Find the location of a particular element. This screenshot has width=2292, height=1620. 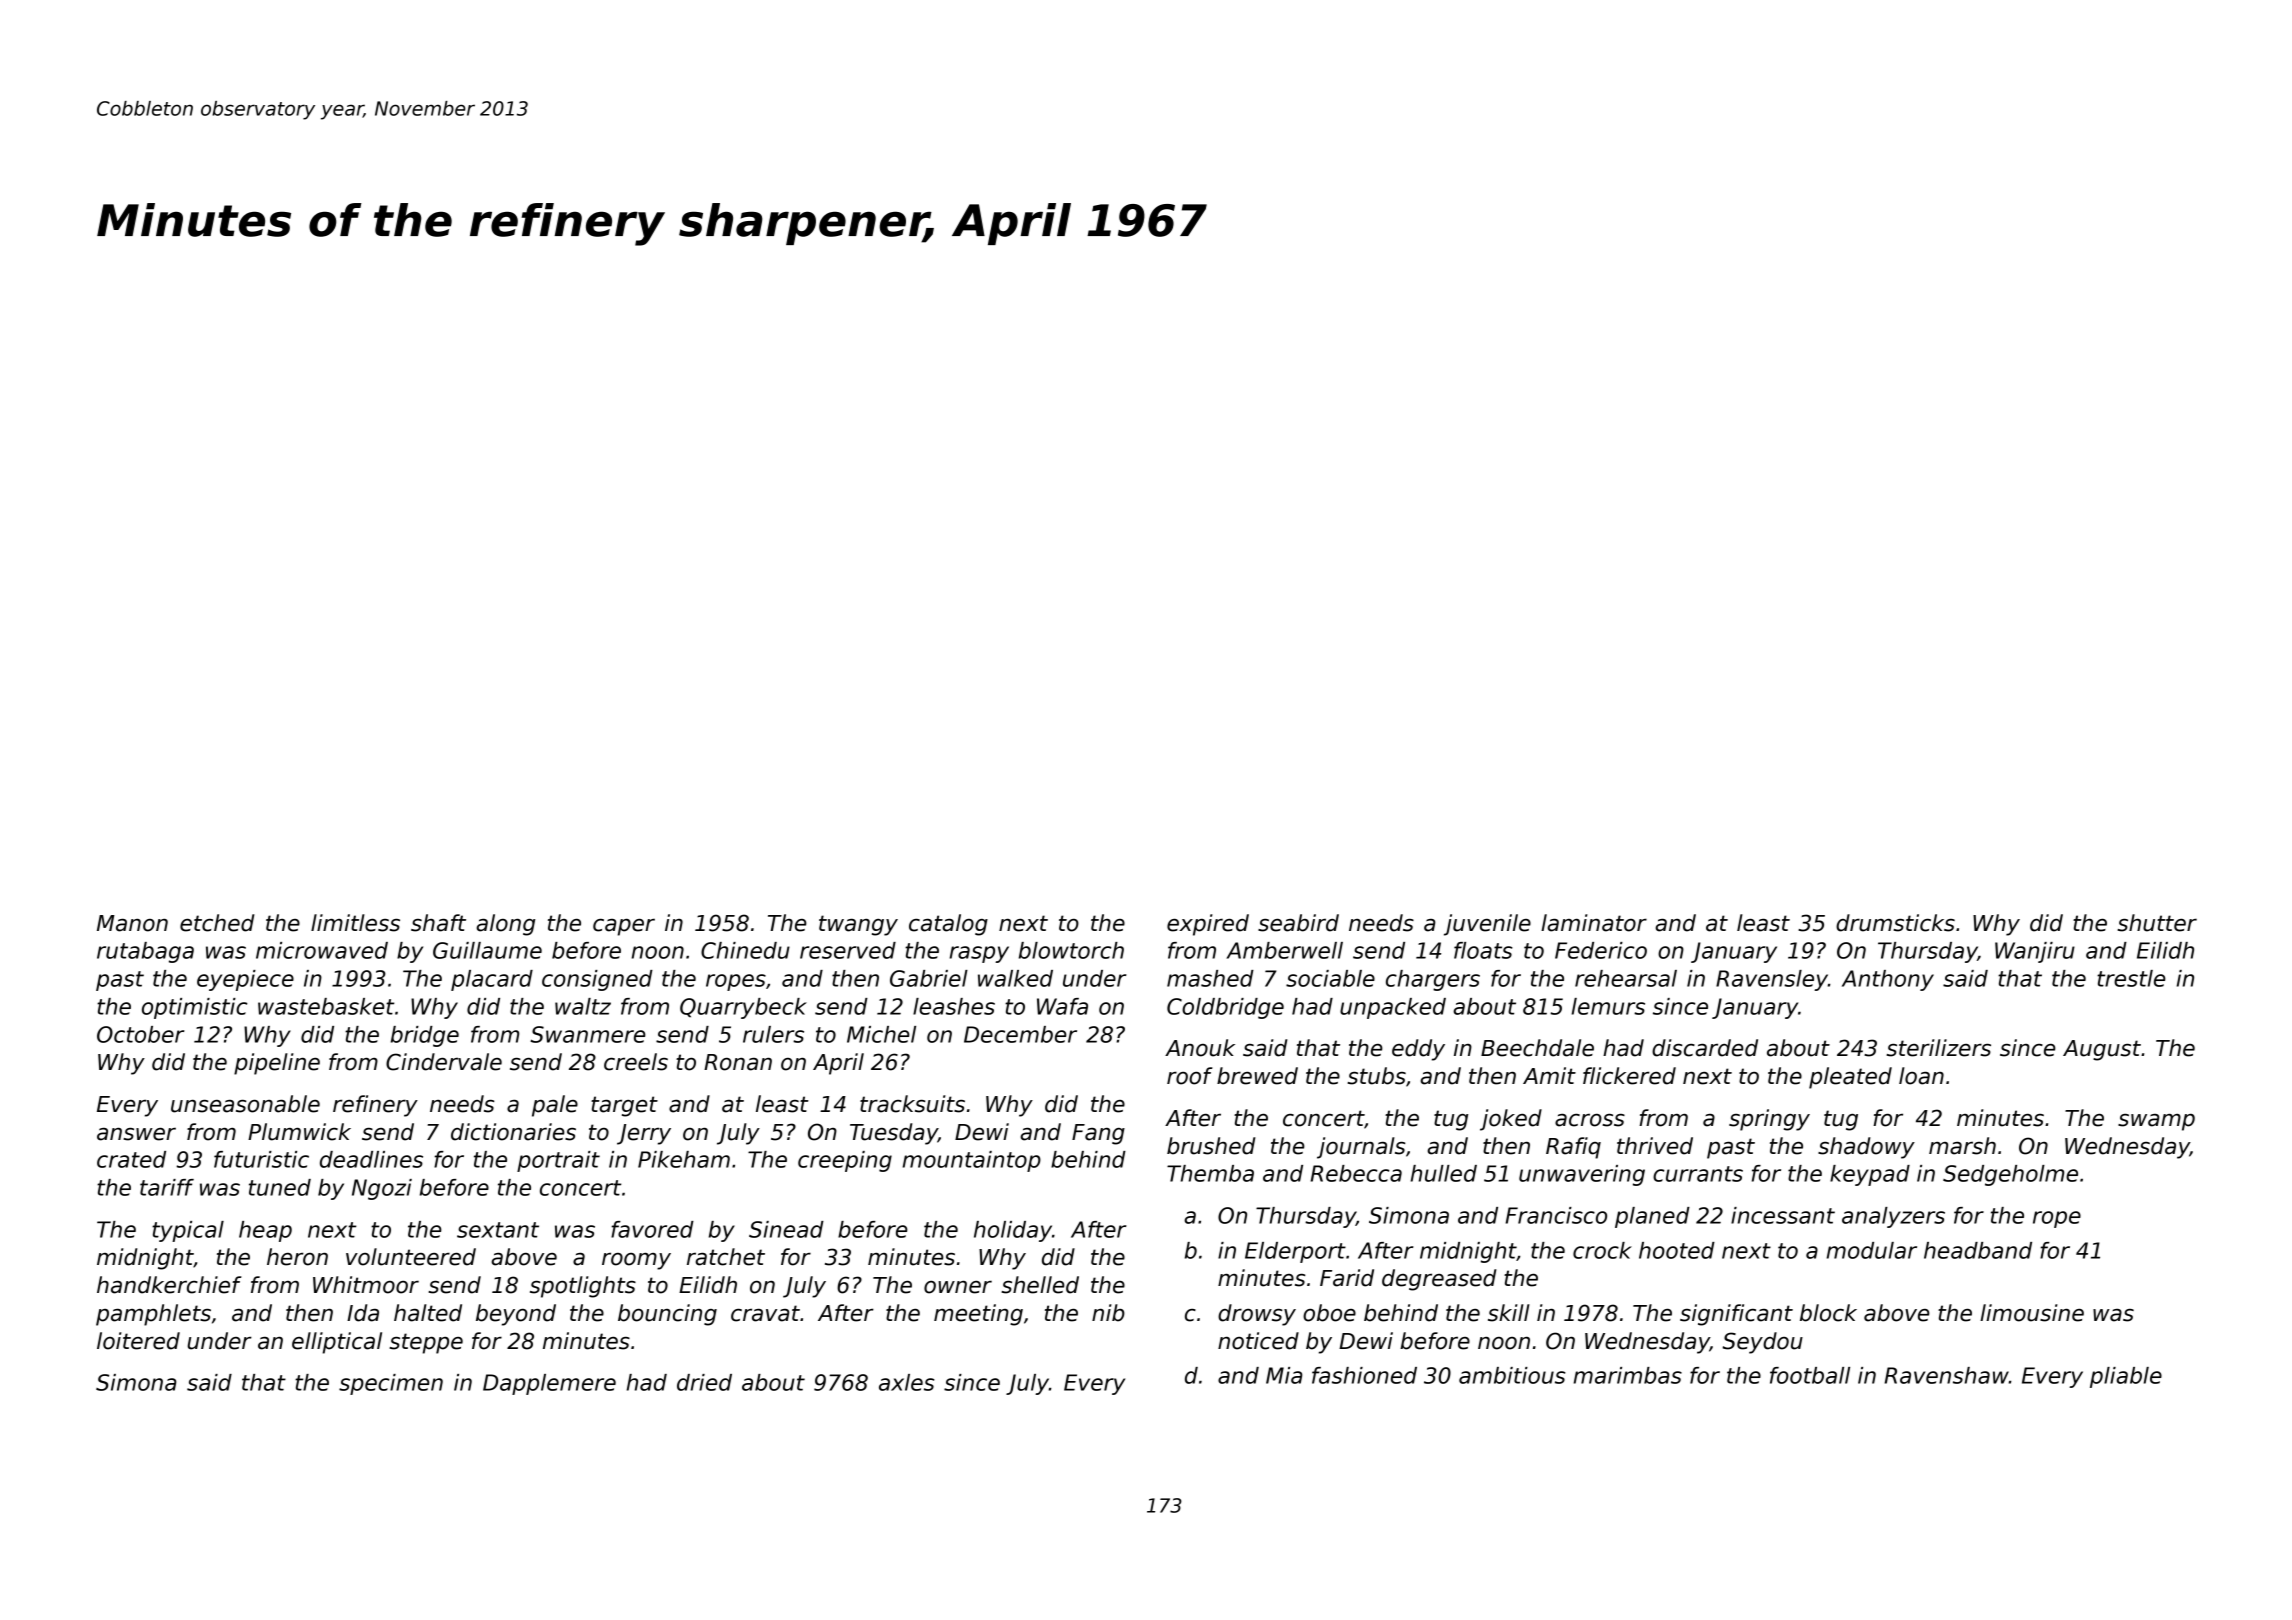

Cindervale is located at coordinates (444, 1062).
